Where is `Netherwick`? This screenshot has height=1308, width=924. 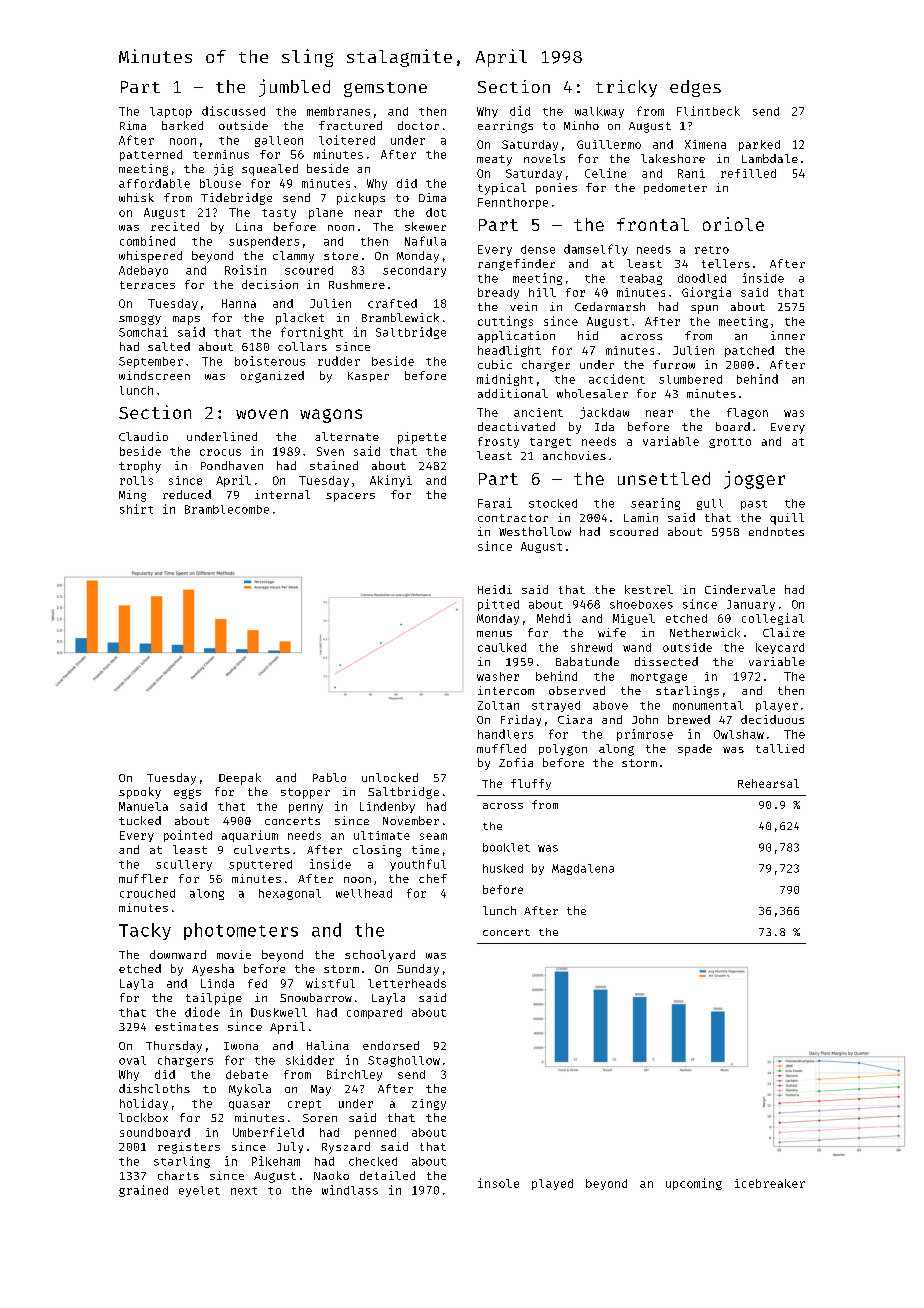
Netherwick is located at coordinates (705, 632).
